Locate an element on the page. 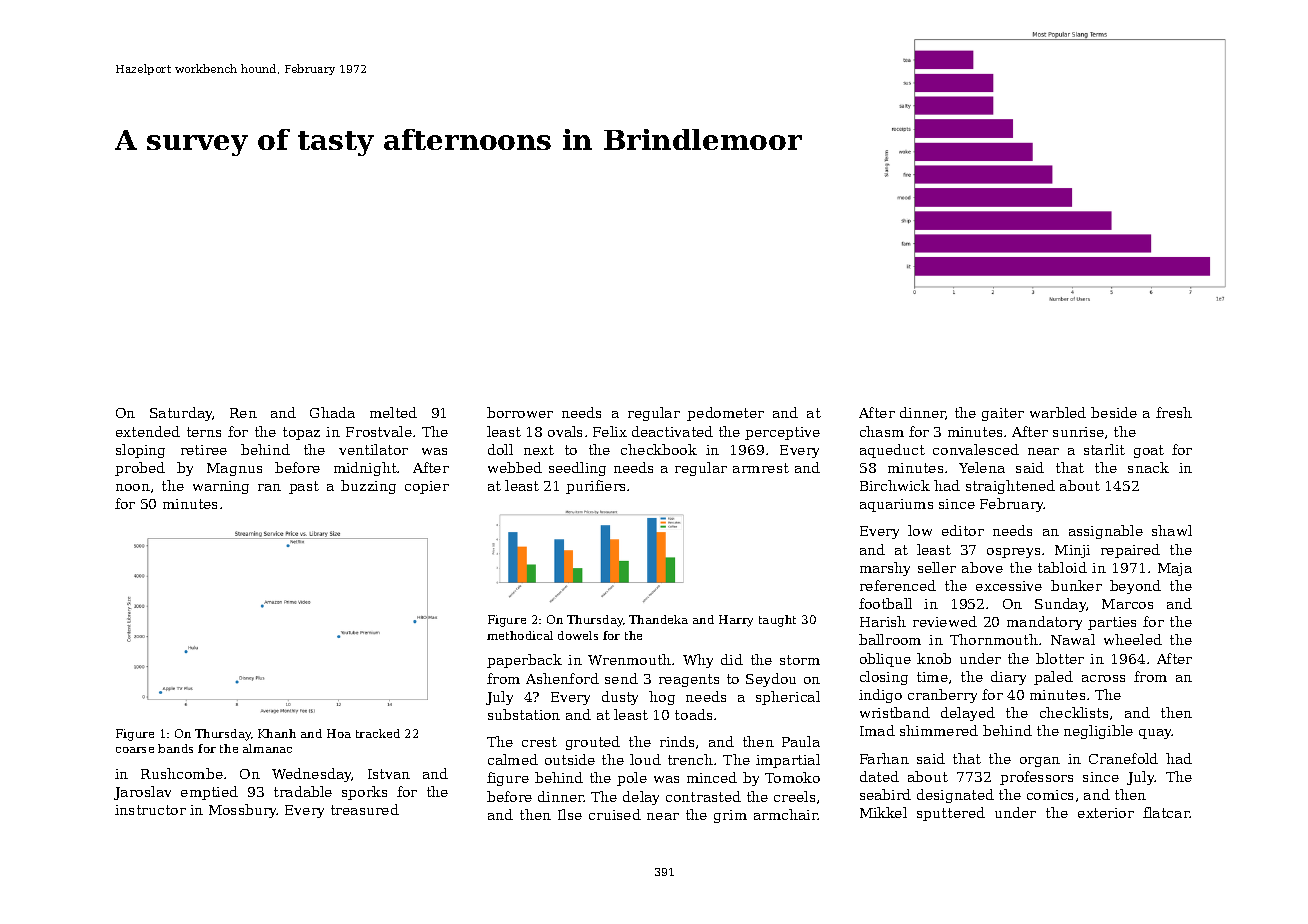 This page has width=1308, height=924. Cranefold is located at coordinates (1123, 758).
